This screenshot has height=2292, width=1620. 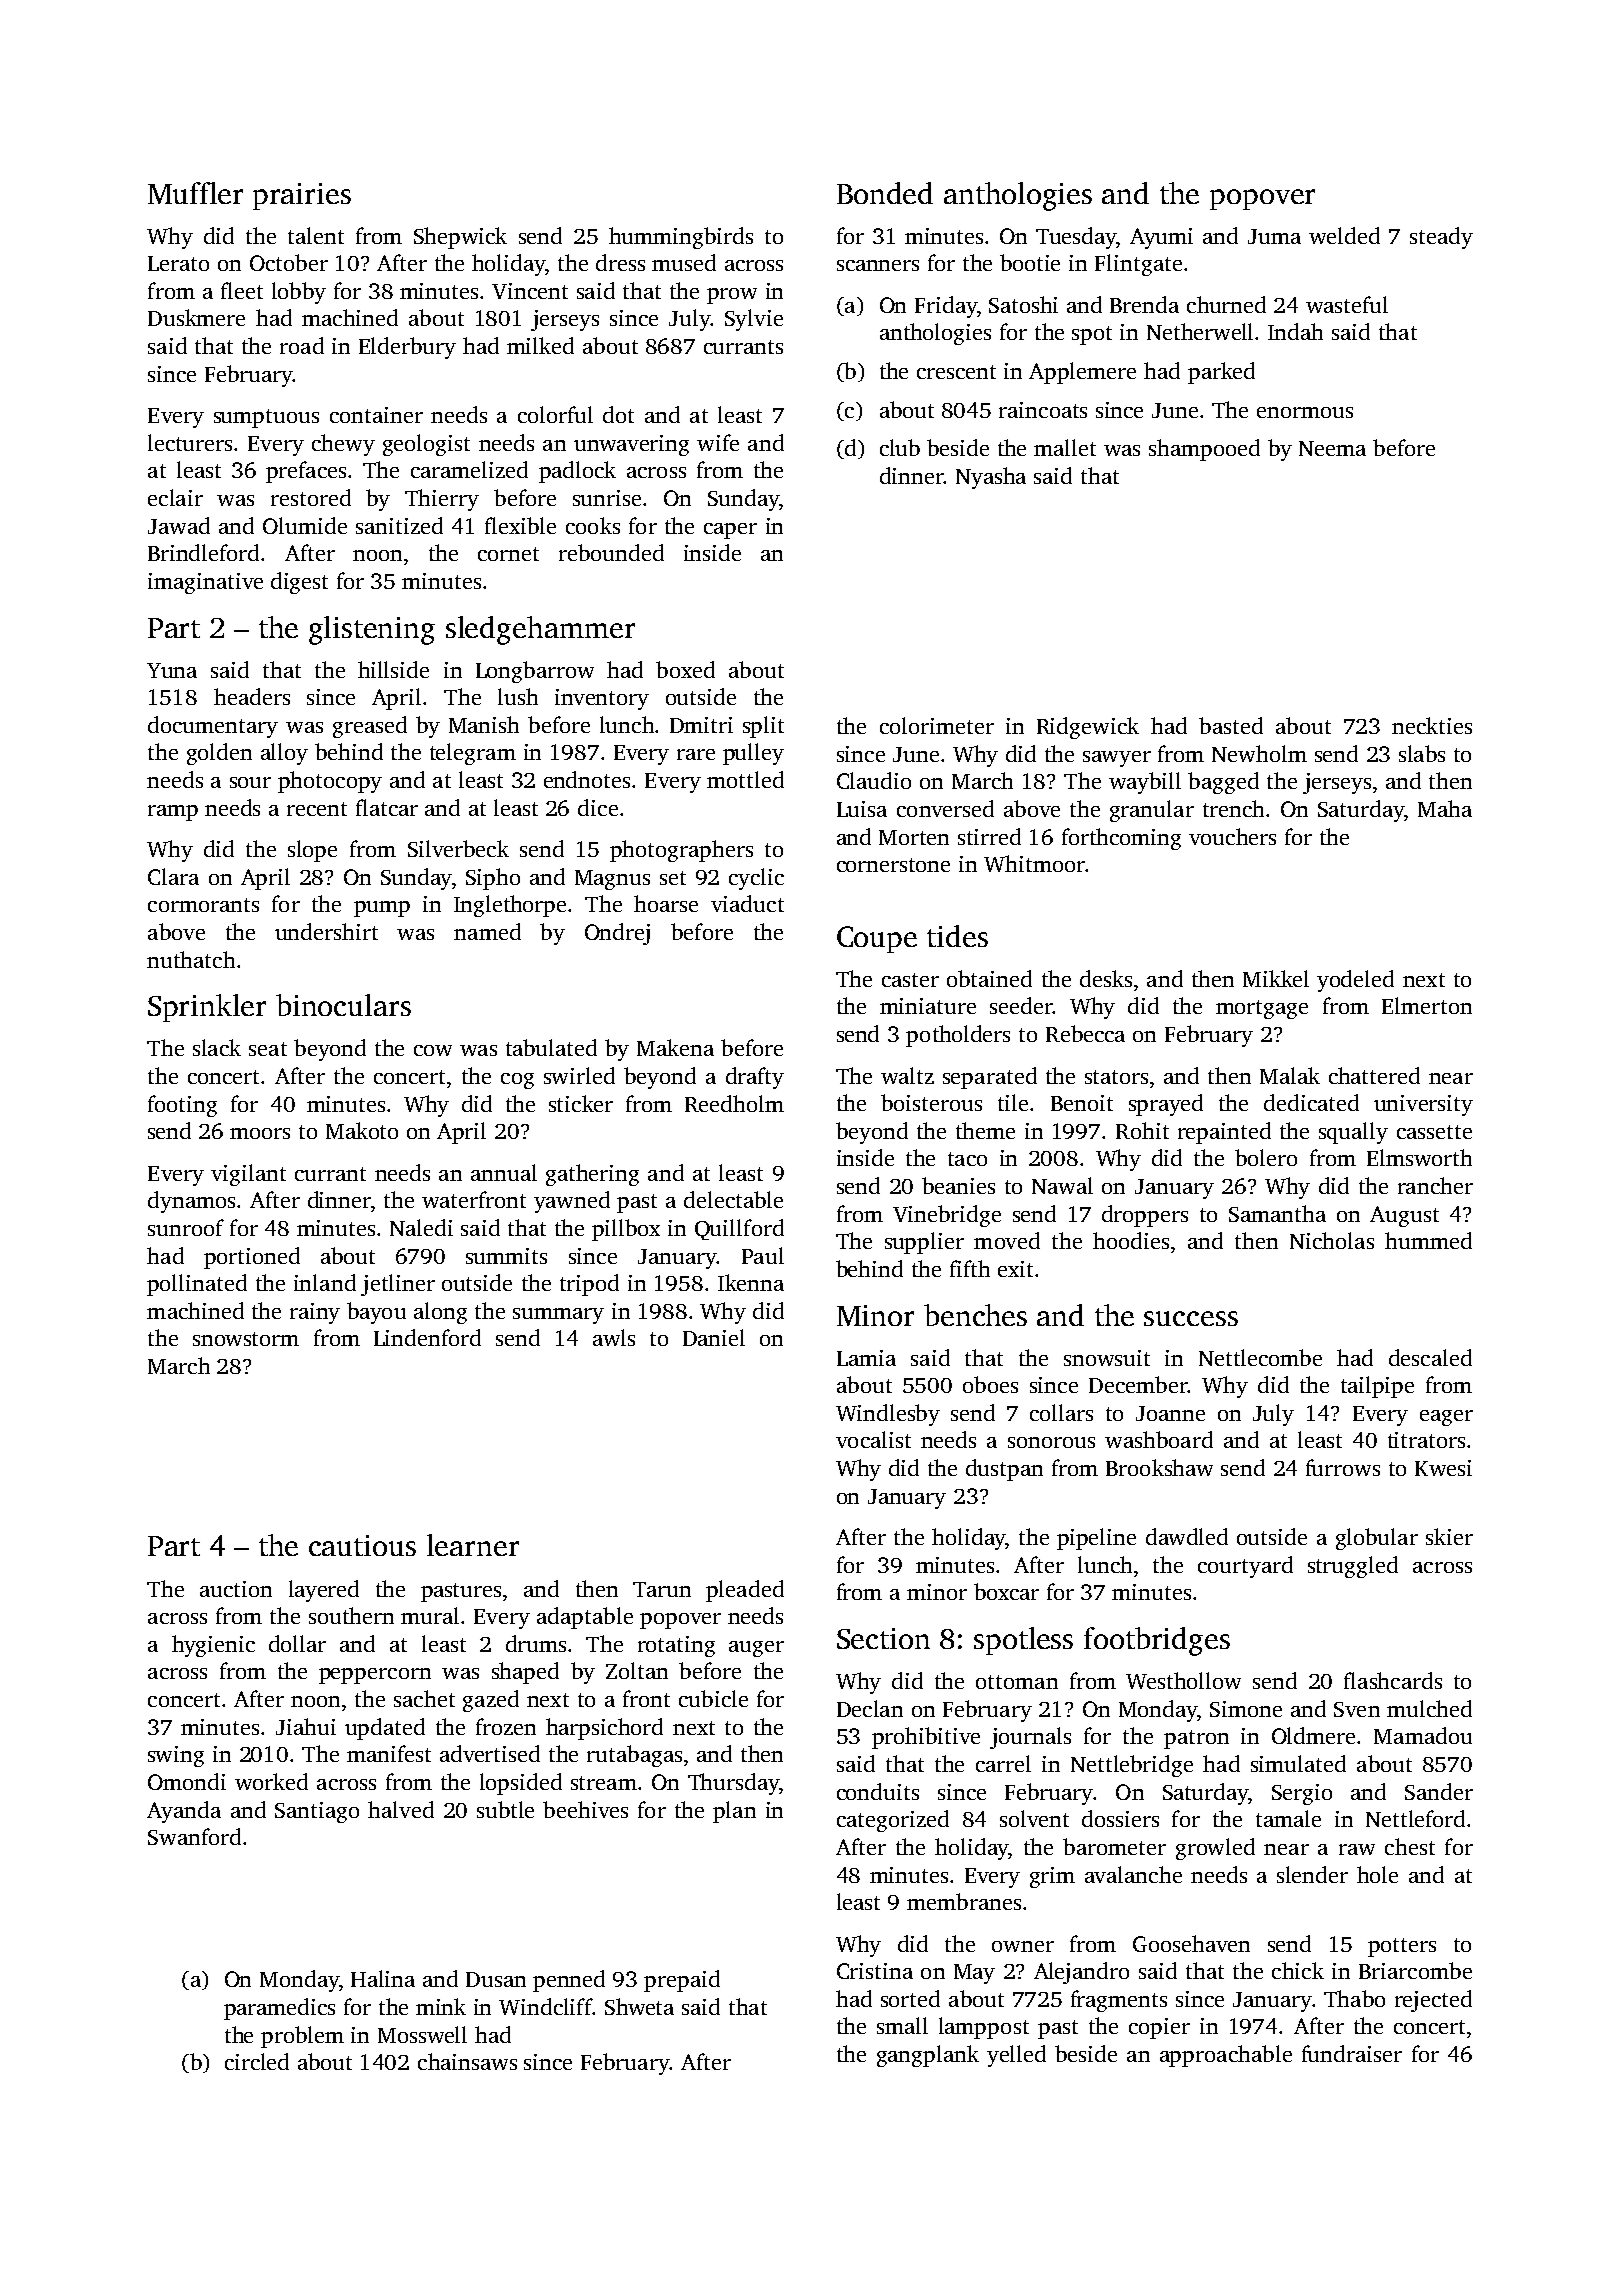 What do you see at coordinates (469, 469) in the screenshot?
I see `caramelized` at bounding box center [469, 469].
